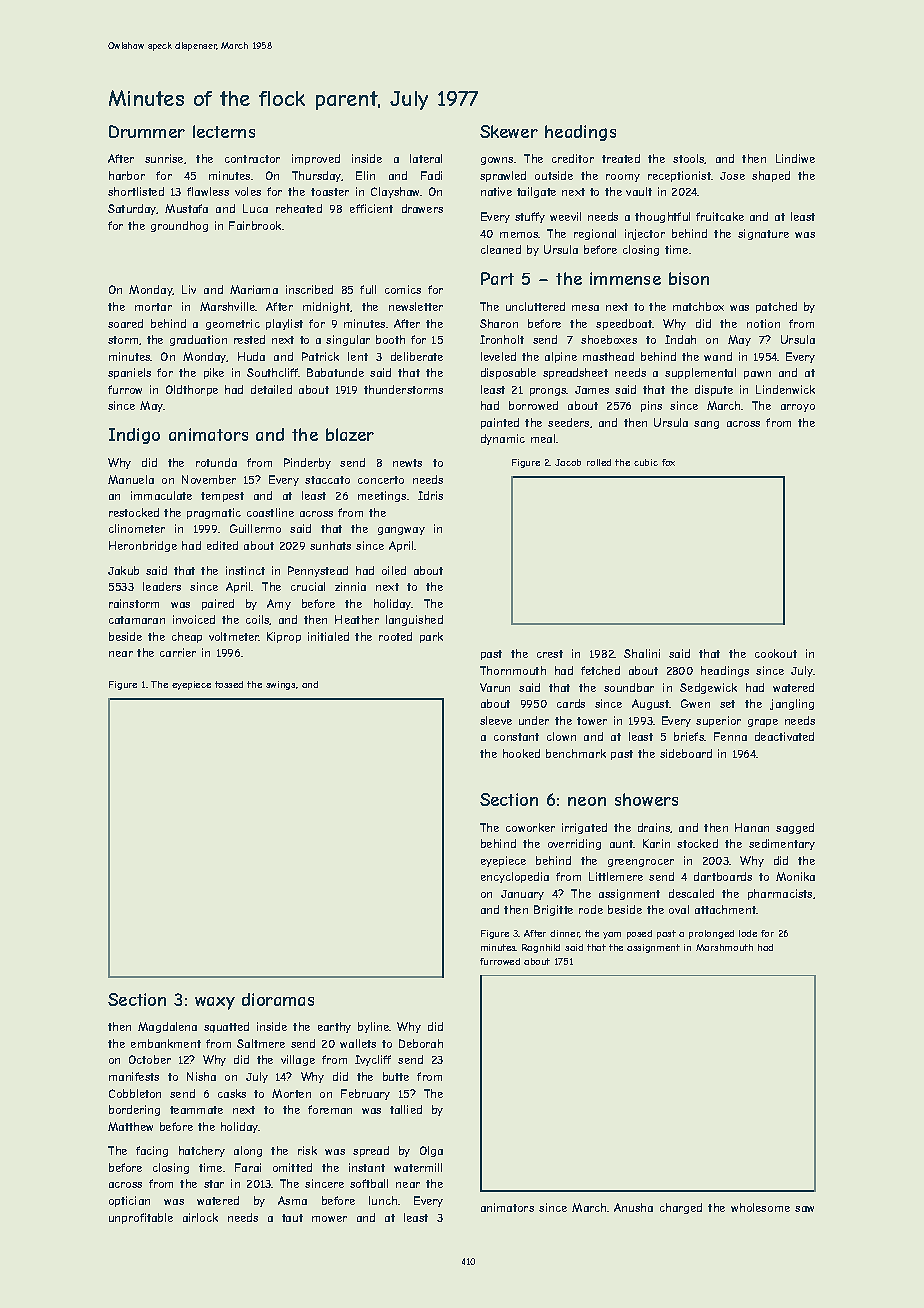 The image size is (924, 1308). What do you see at coordinates (795, 828) in the screenshot?
I see `sagged` at bounding box center [795, 828].
